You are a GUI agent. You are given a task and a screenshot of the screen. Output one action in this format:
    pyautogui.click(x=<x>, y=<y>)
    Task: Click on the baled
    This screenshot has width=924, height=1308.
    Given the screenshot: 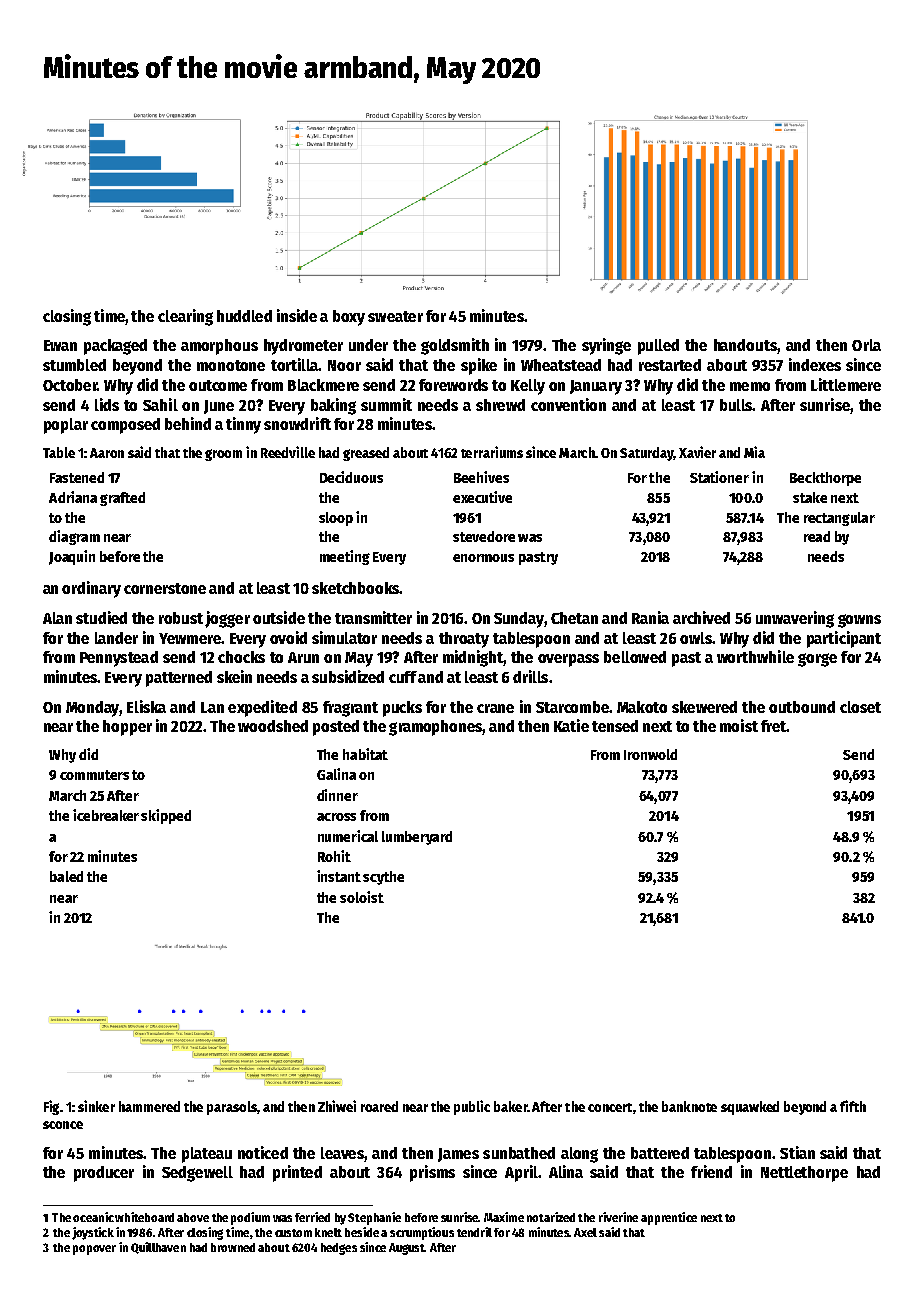 What is the action you would take?
    pyautogui.click(x=66, y=876)
